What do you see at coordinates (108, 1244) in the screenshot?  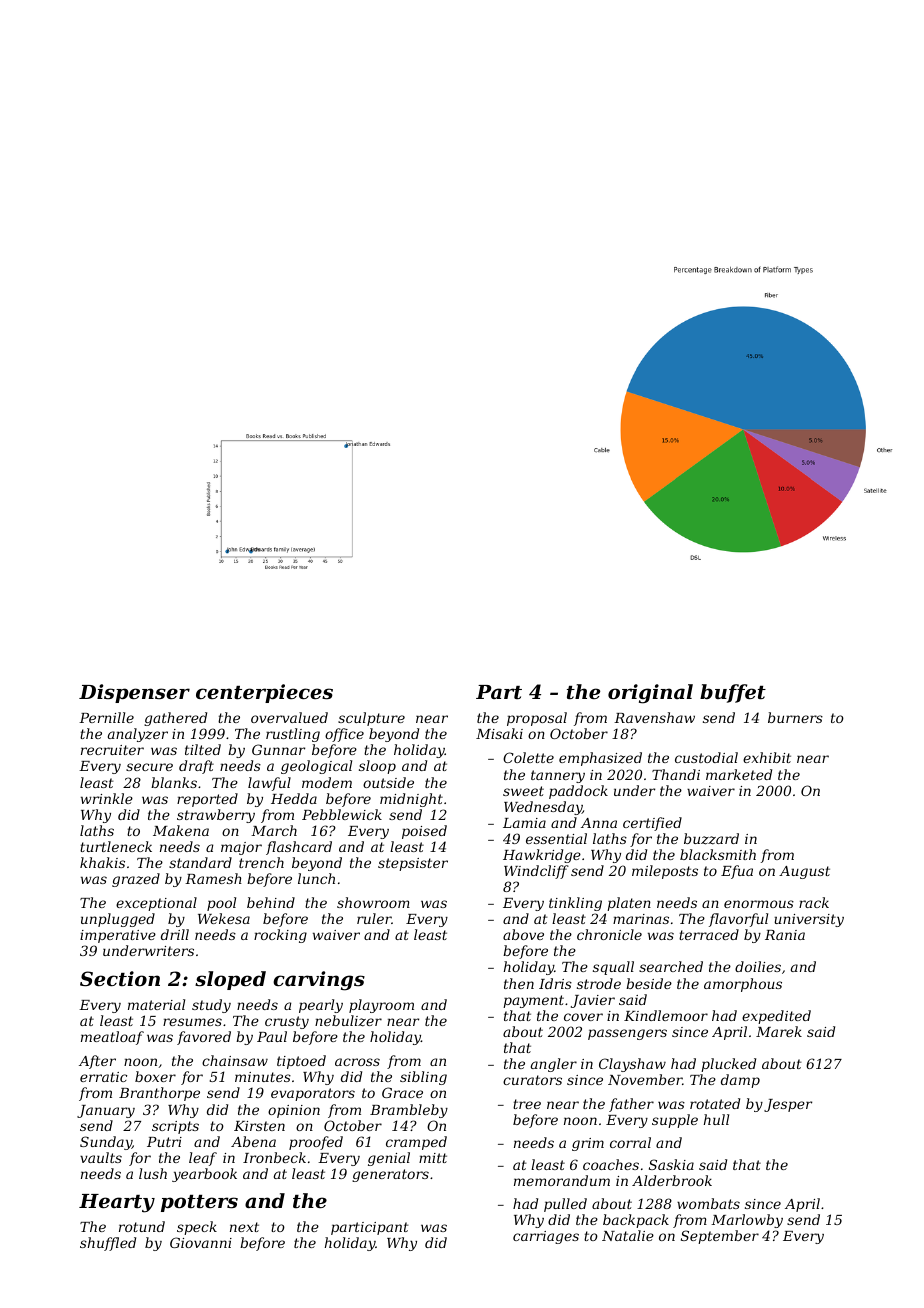 I see `shuffled` at bounding box center [108, 1244].
